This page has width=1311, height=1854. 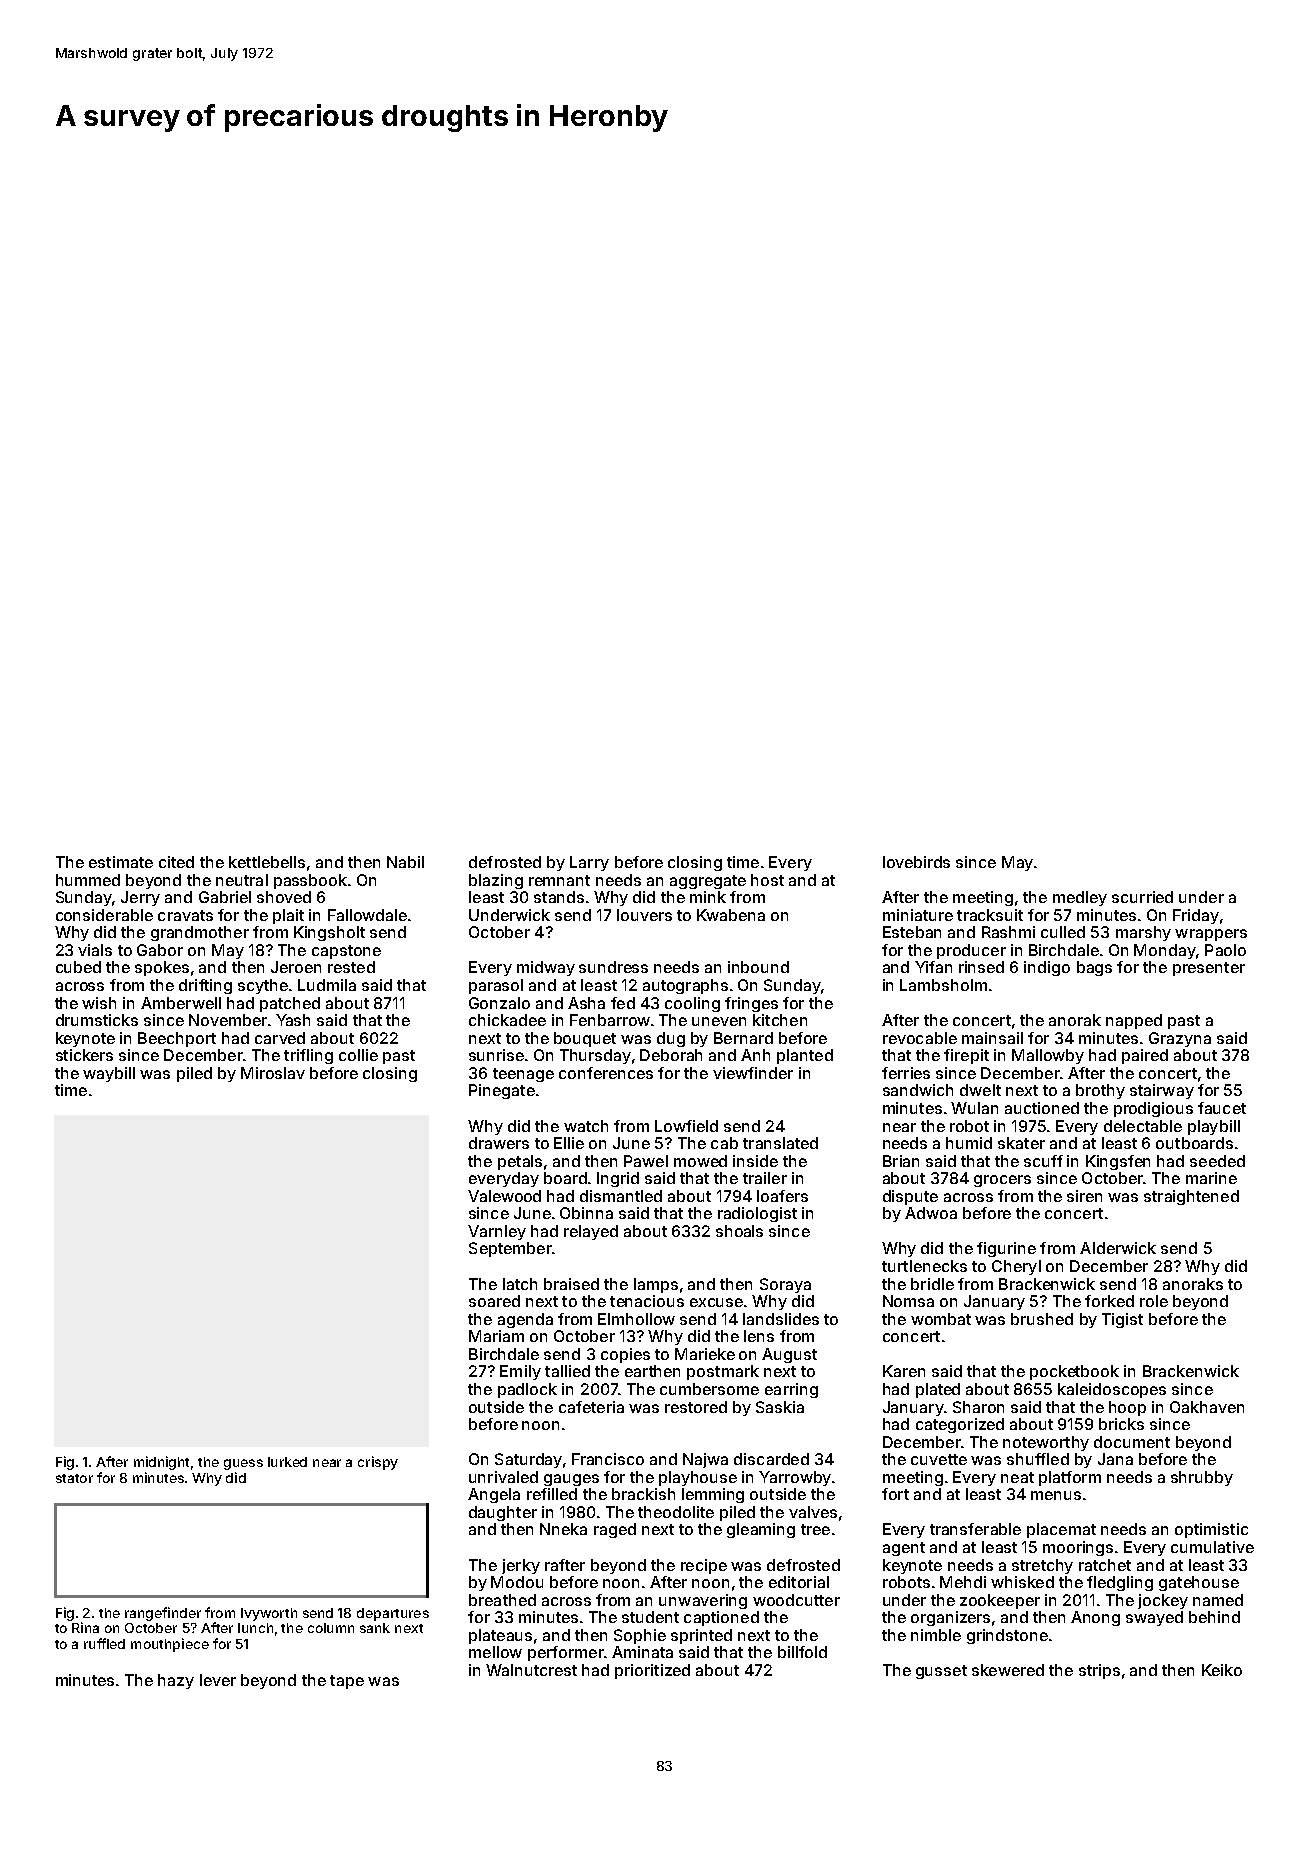 I want to click on moorings, so click(x=1078, y=1548).
